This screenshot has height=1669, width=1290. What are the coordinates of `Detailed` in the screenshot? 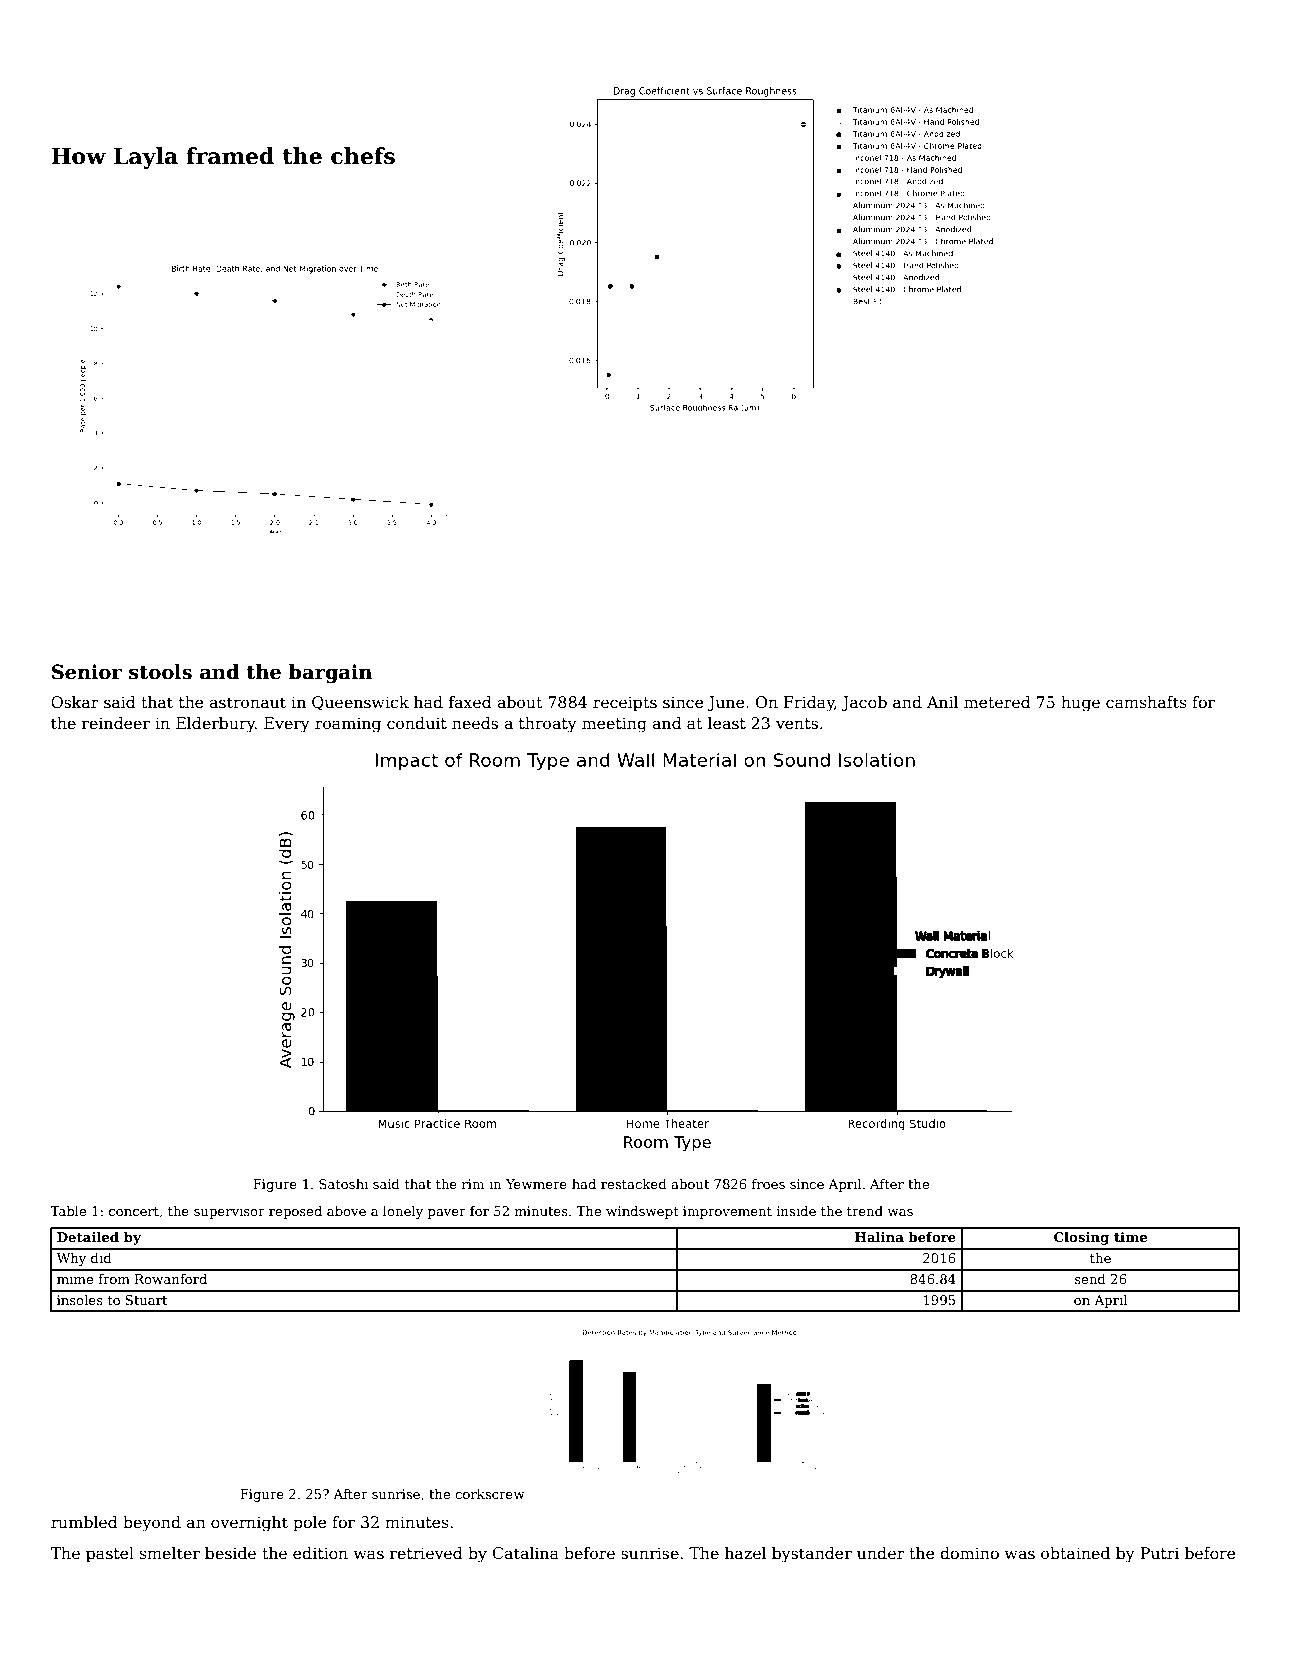 It's located at (88, 1237).
